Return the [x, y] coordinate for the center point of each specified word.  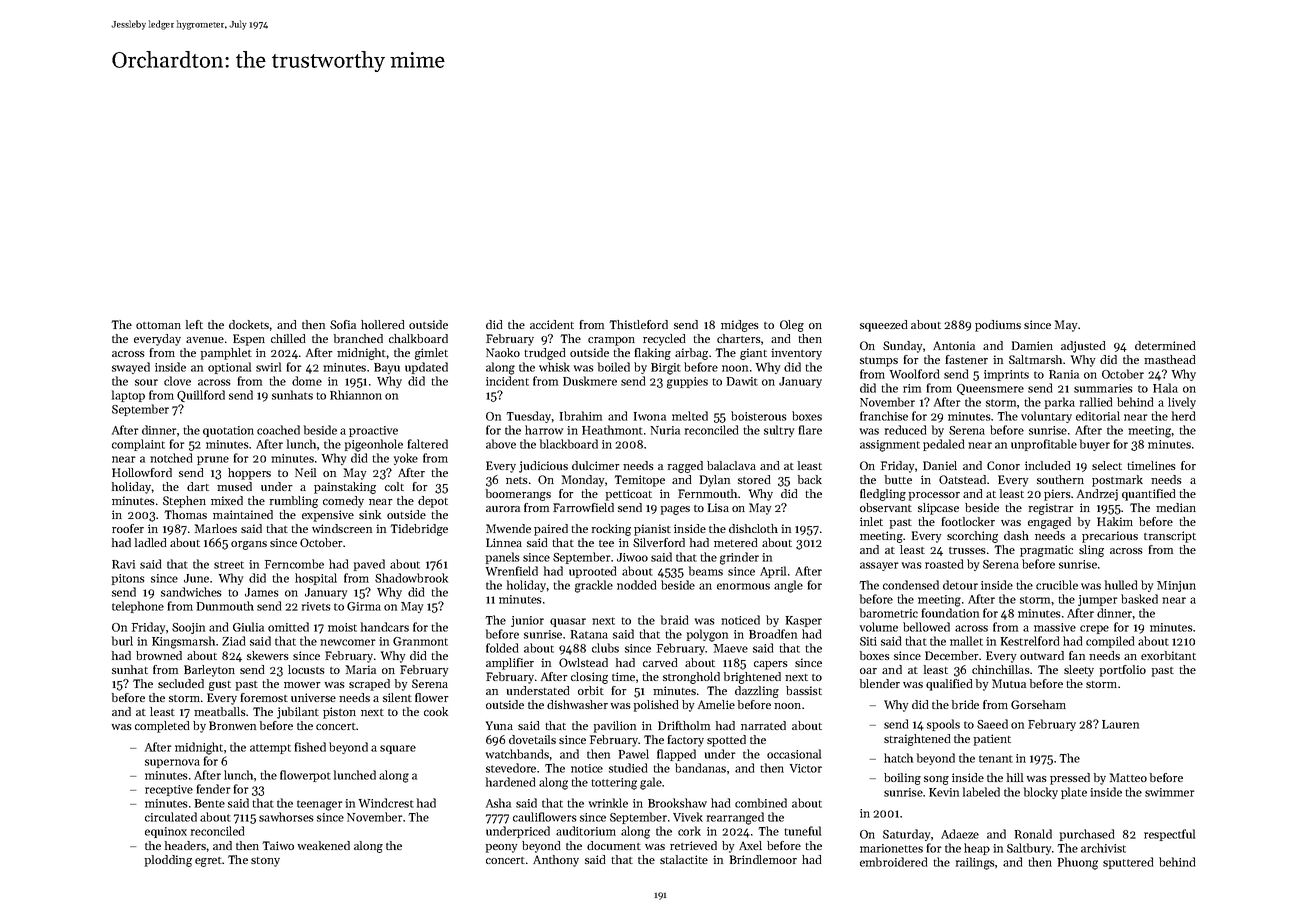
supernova [172, 763]
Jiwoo [632, 557]
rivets [316, 606]
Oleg [792, 326]
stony [265, 862]
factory [686, 741]
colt [394, 486]
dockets [249, 324]
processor [934, 496]
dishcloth [753, 528]
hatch [898, 758]
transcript [1170, 537]
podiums [998, 326]
